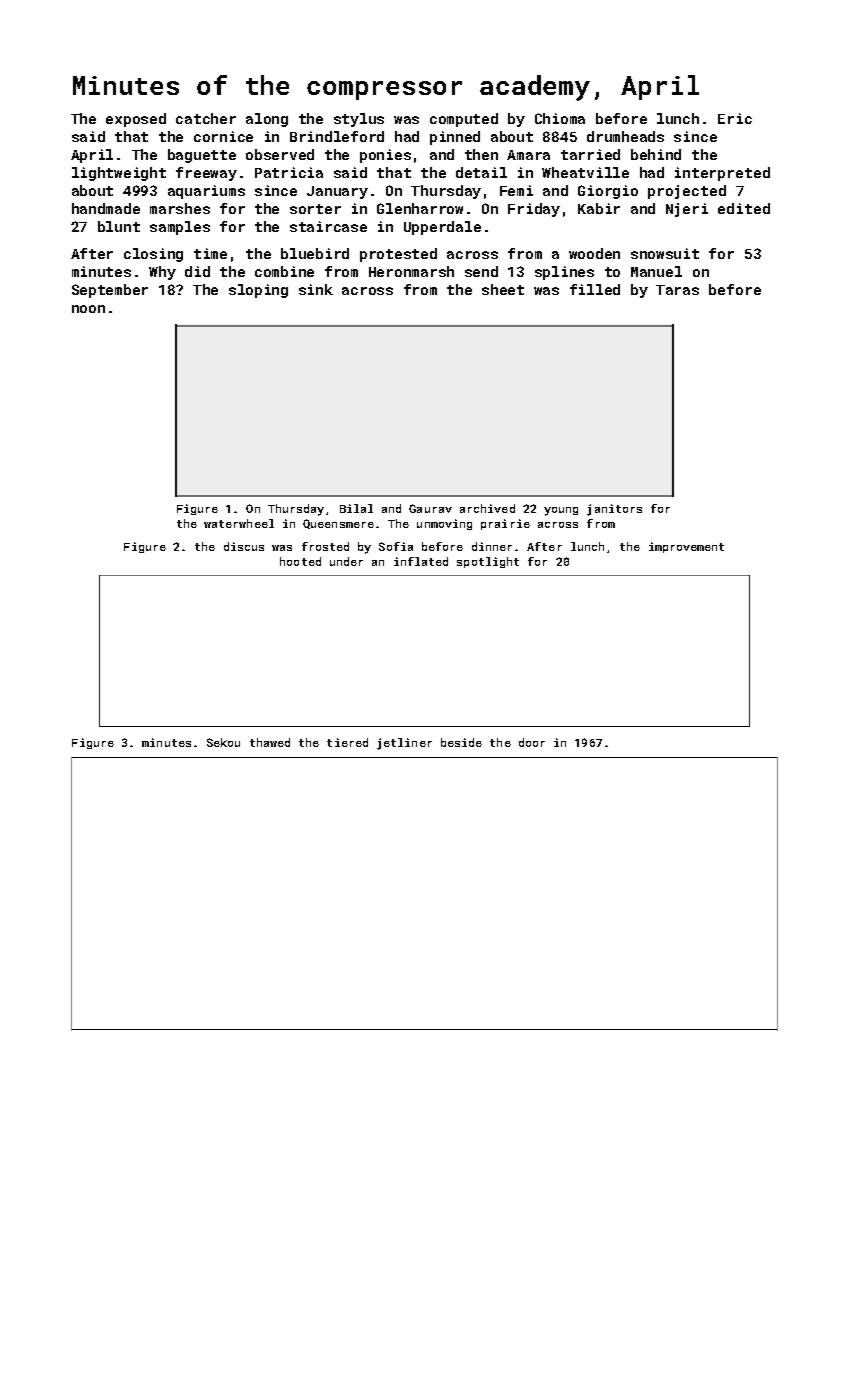 Image resolution: width=849 pixels, height=1400 pixels. What do you see at coordinates (516, 190) in the document?
I see `Femi` at bounding box center [516, 190].
